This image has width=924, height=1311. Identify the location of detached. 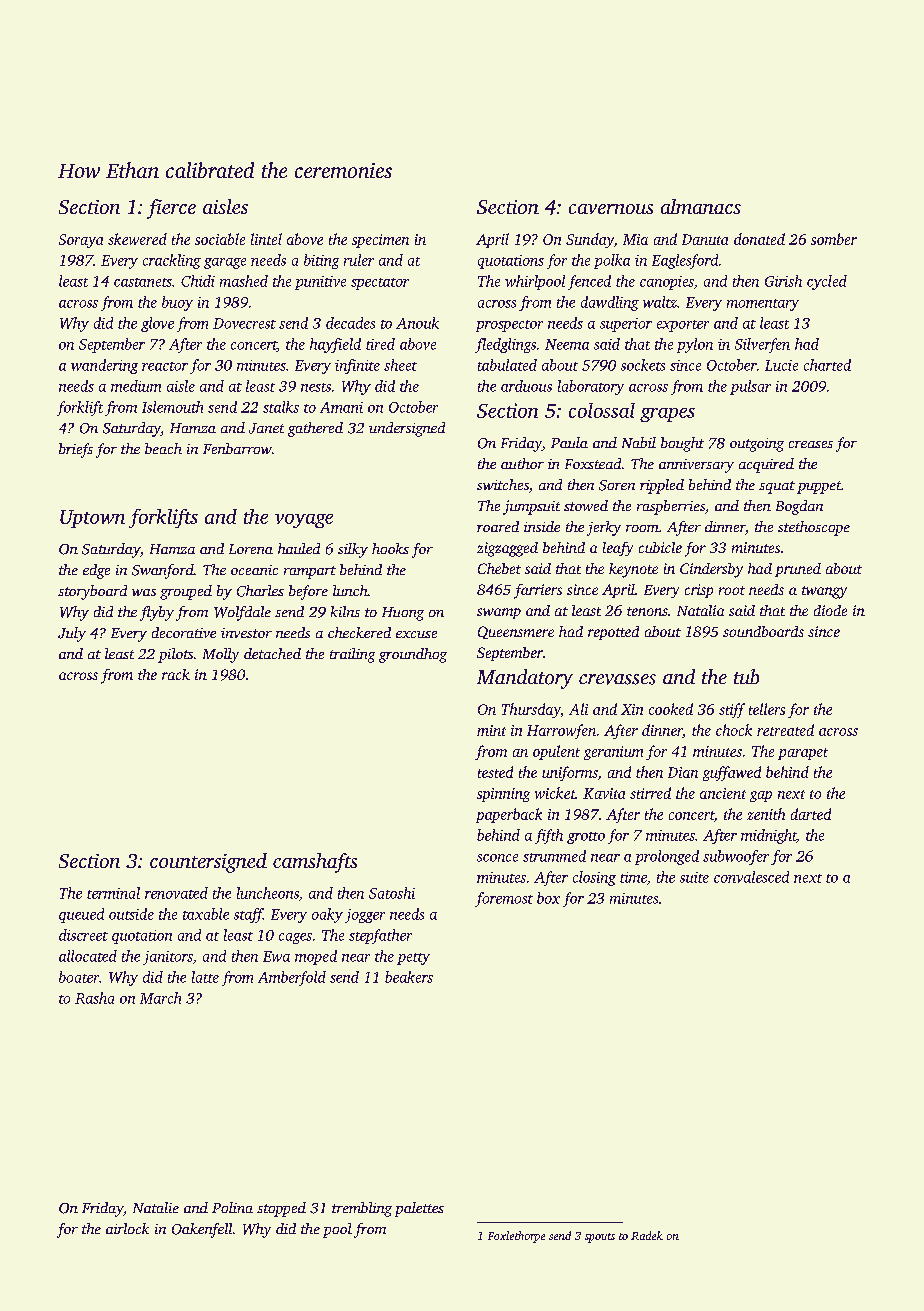
(272, 653).
